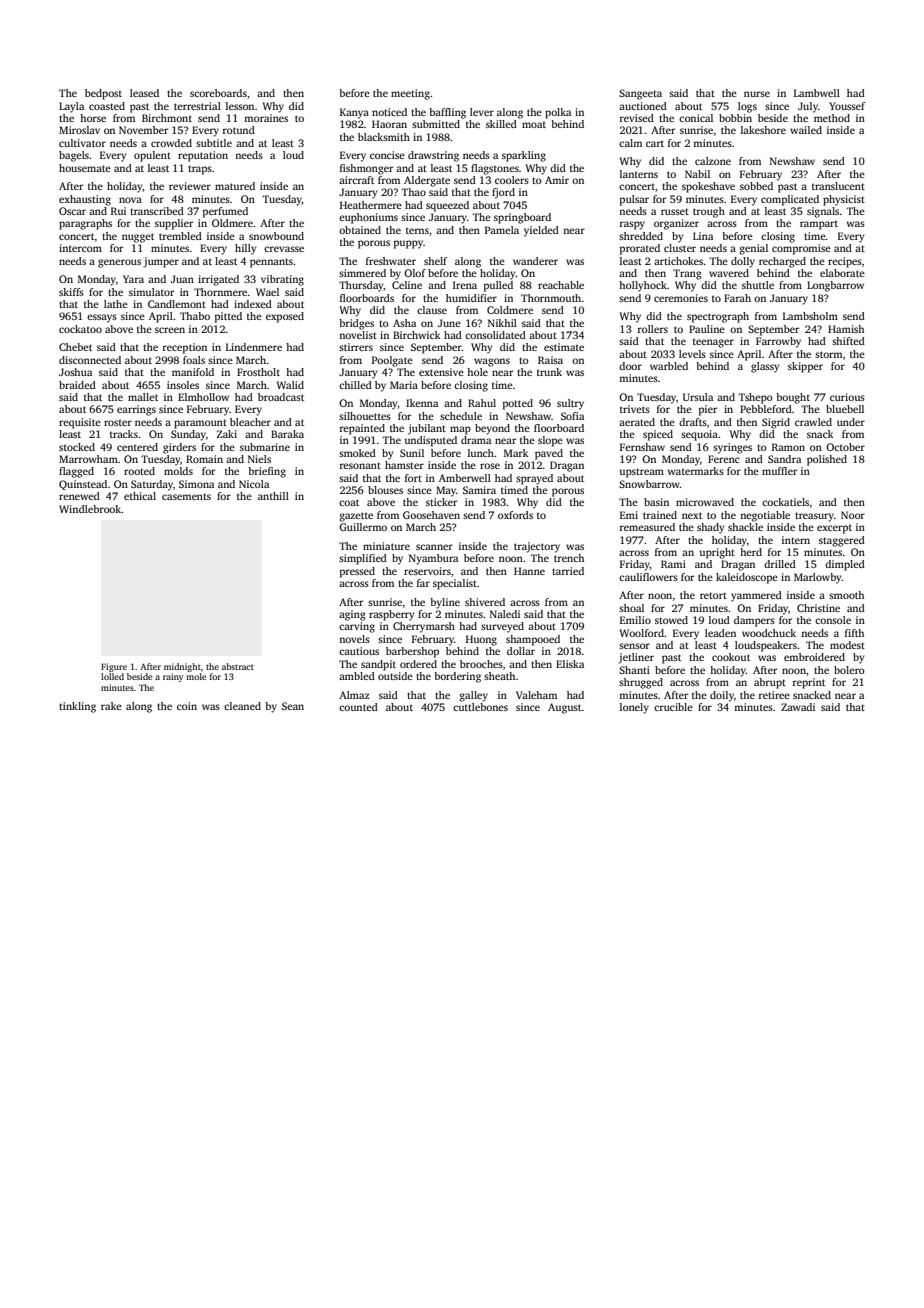  What do you see at coordinates (529, 571) in the screenshot?
I see `Hanne` at bounding box center [529, 571].
